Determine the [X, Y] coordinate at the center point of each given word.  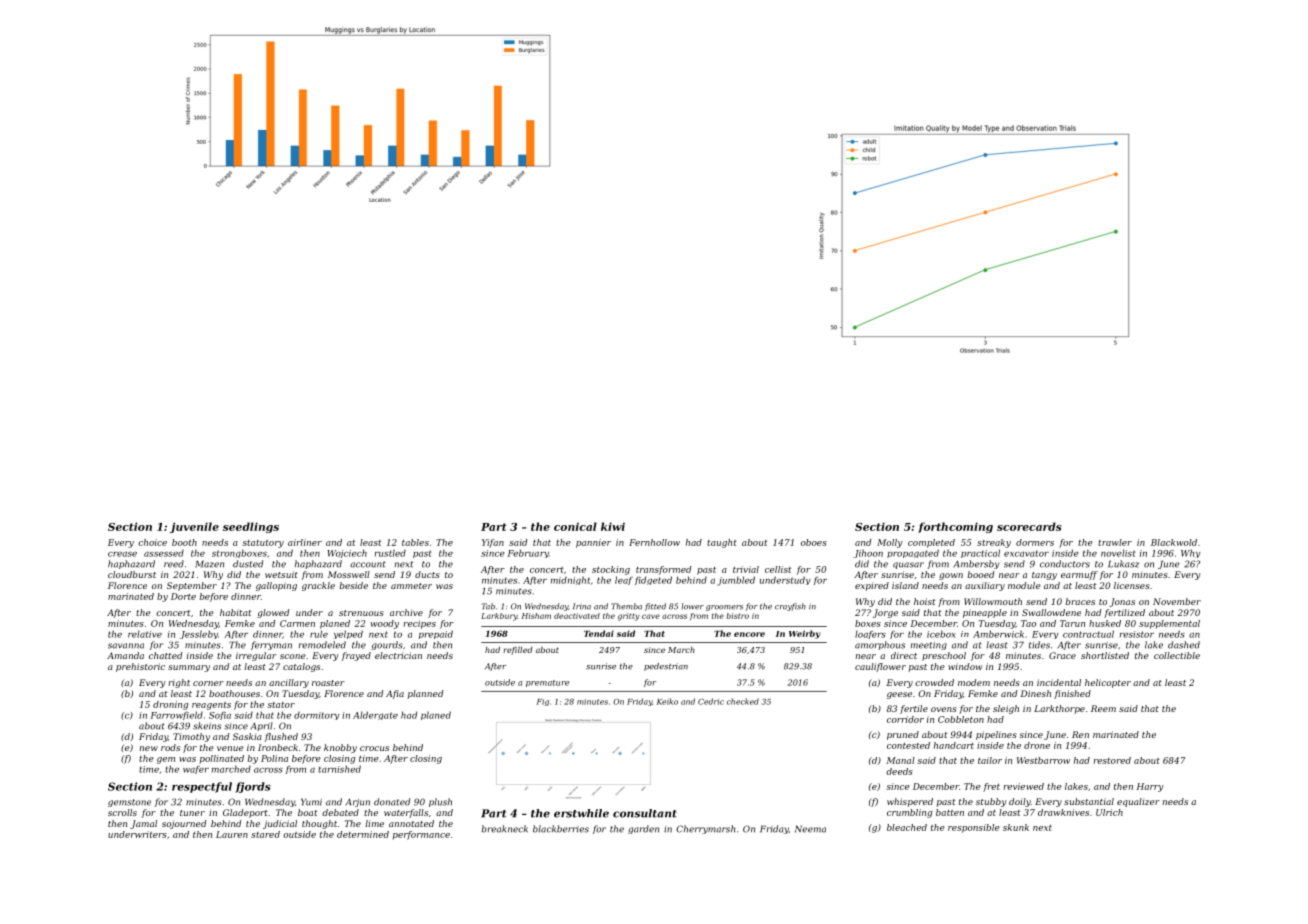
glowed [273, 613]
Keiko [667, 701]
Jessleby [199, 634]
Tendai [599, 633]
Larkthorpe [1059, 709]
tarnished [339, 769]
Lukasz [1123, 564]
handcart [954, 745]
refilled [518, 650]
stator [281, 705]
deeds [899, 771]
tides [1039, 645]
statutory [263, 544]
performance [421, 835]
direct [904, 655]
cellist [778, 569]
